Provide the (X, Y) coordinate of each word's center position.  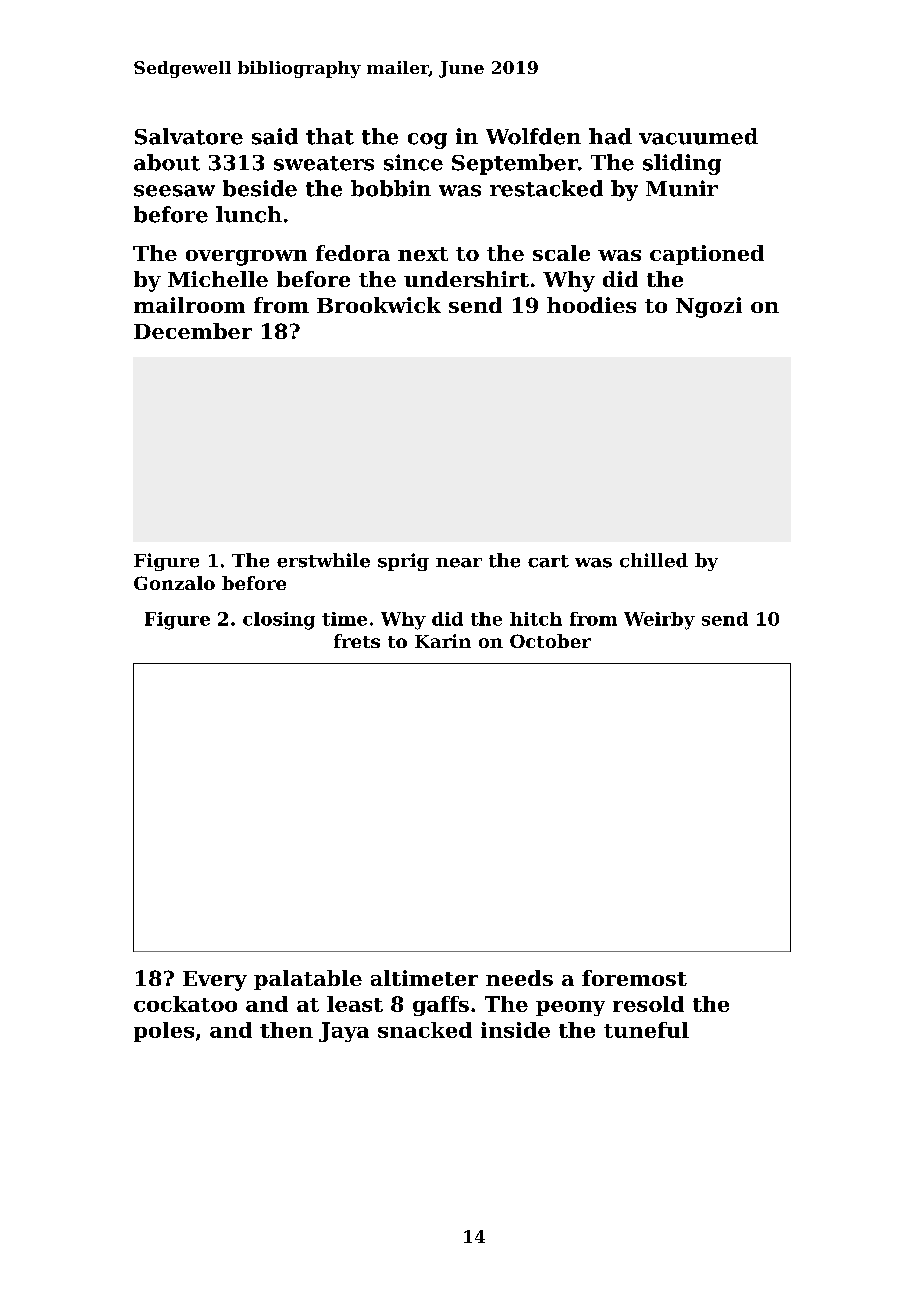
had (610, 136)
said (275, 136)
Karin (443, 641)
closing (279, 621)
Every (215, 981)
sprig (403, 562)
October (550, 641)
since (413, 162)
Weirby (659, 621)
